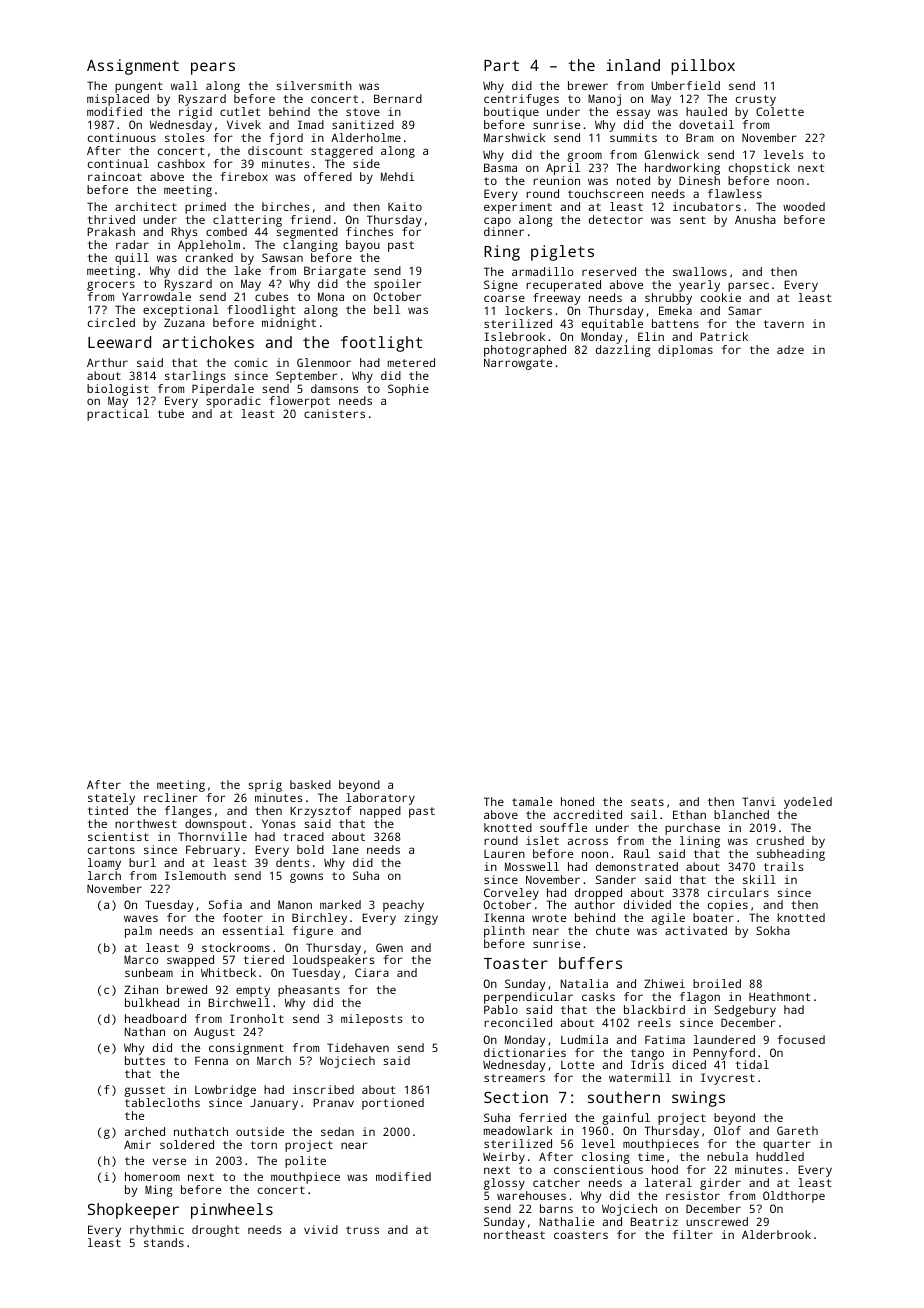  Describe the element at coordinates (518, 364) in the image. I see `Narrowgate` at that location.
